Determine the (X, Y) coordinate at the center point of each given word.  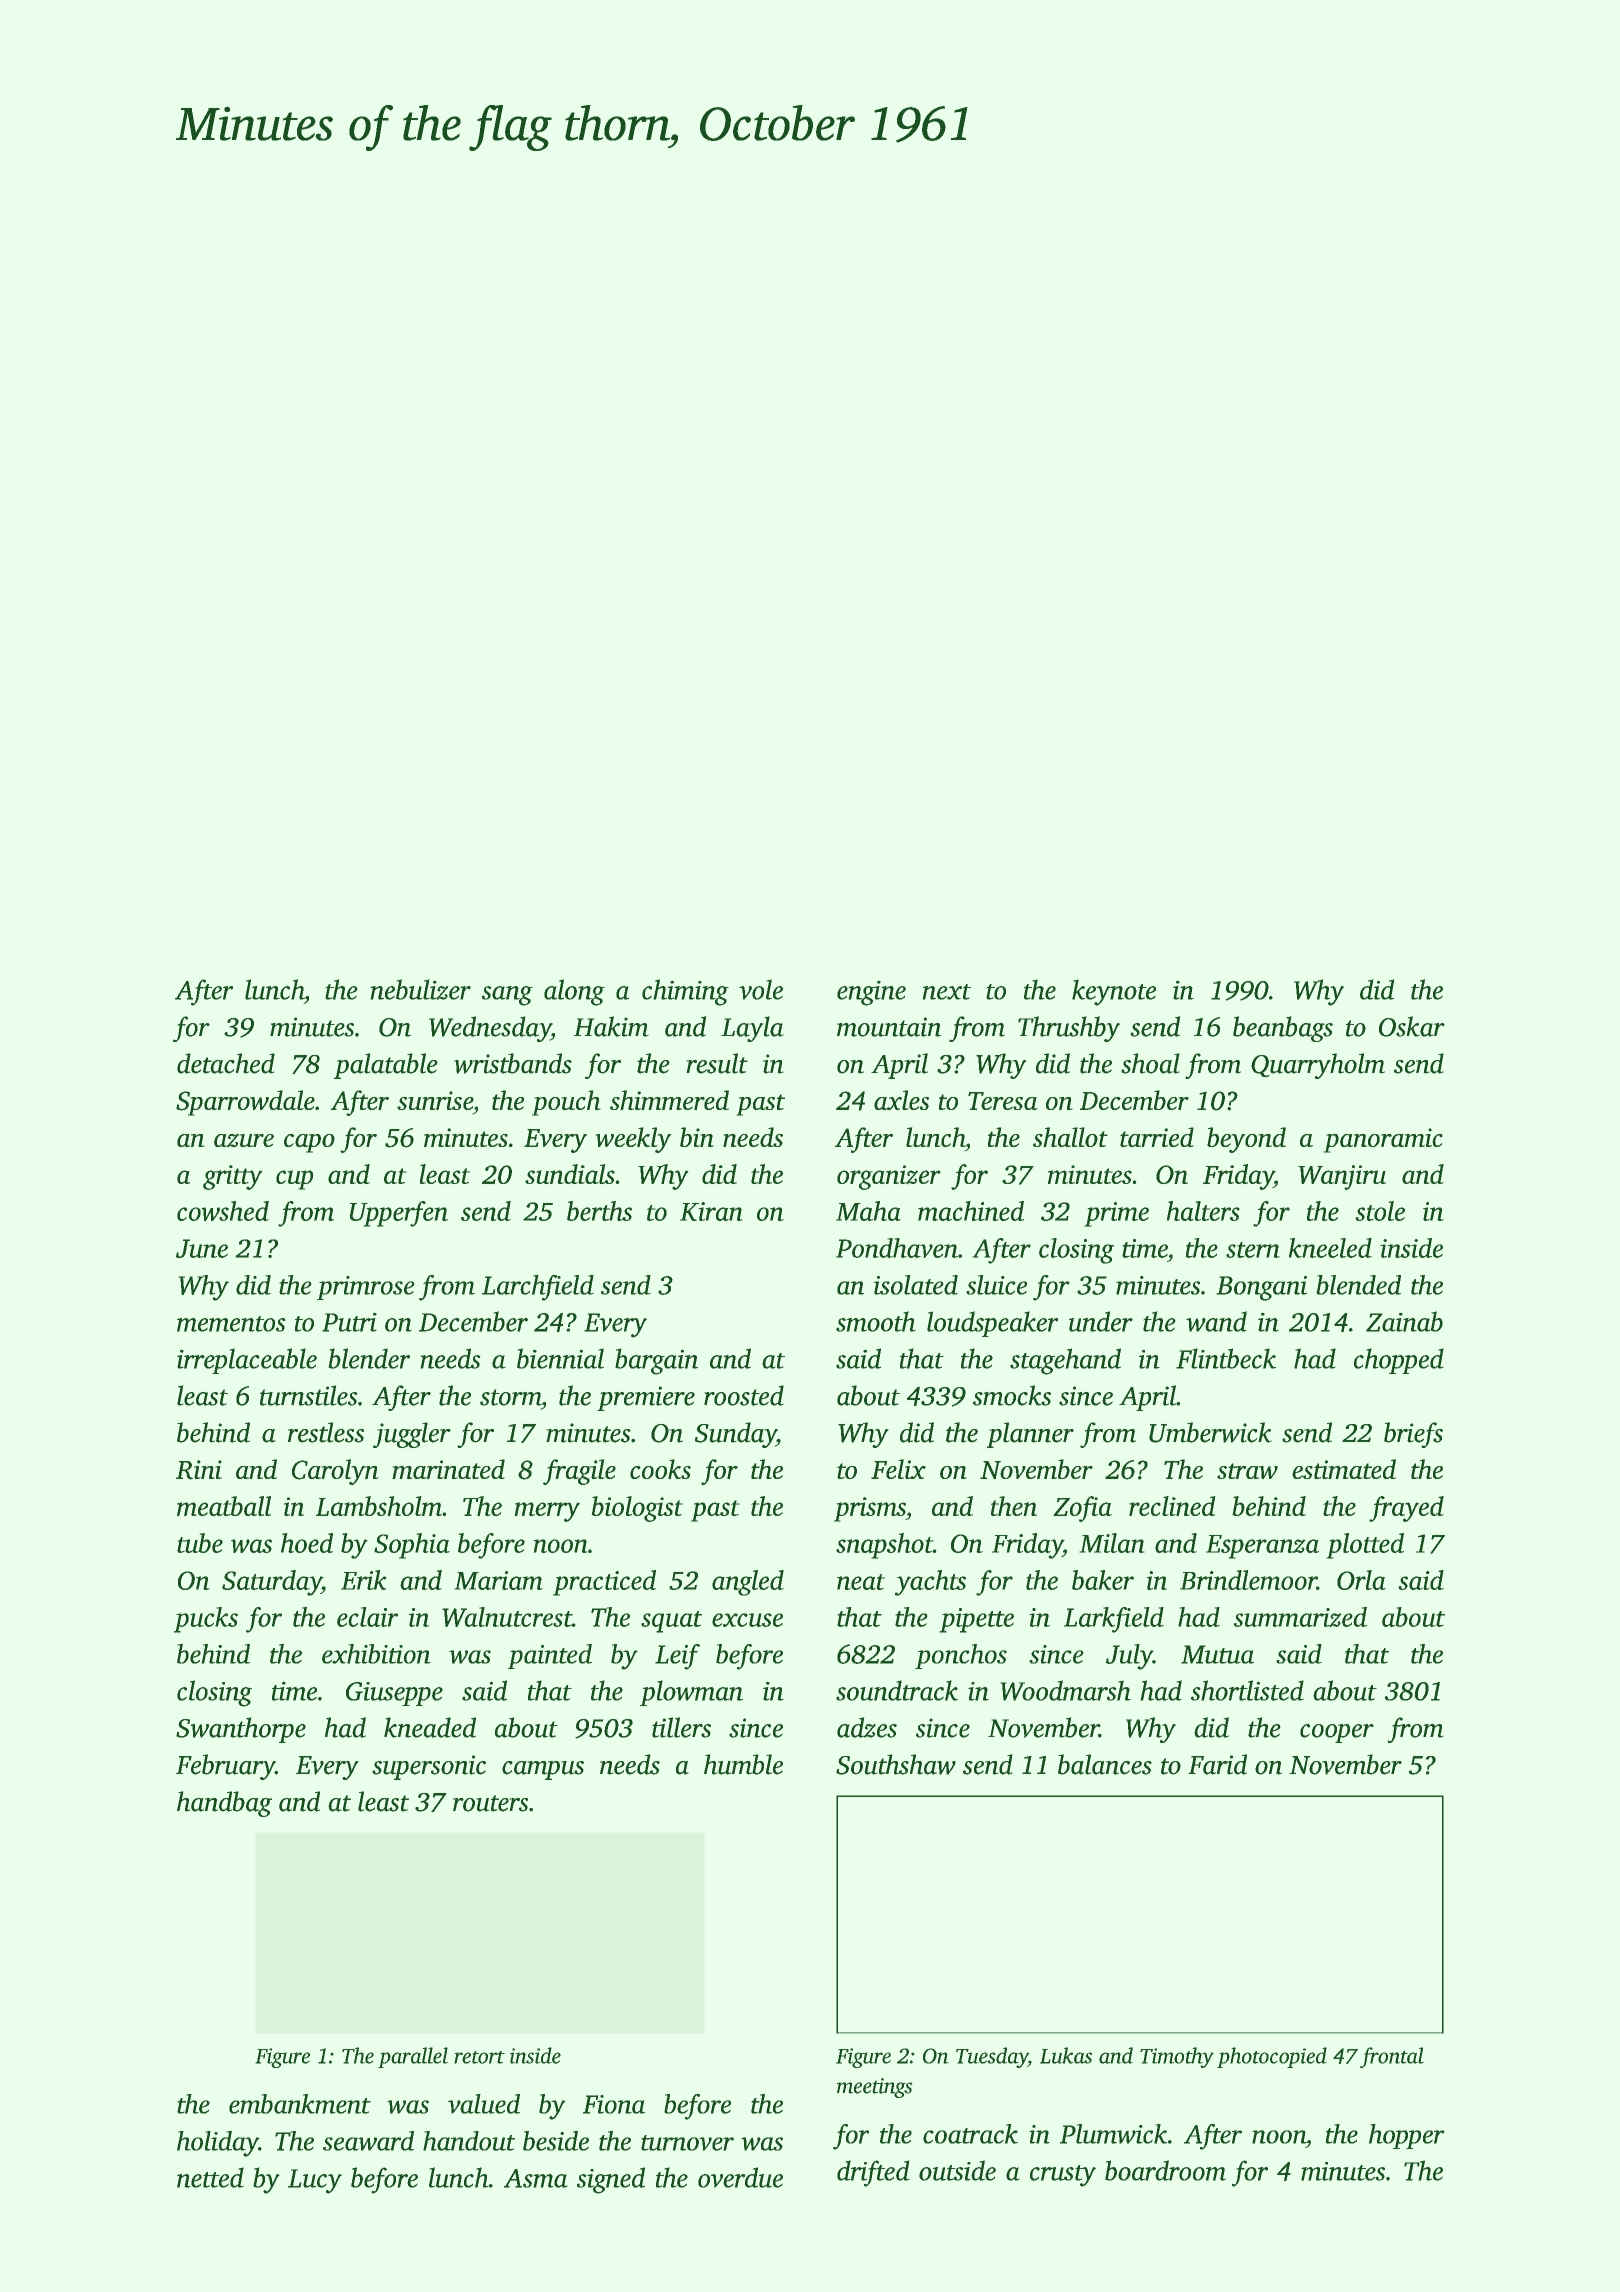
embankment (300, 2104)
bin (696, 1137)
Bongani (1262, 1288)
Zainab (1404, 1321)
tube (200, 1543)
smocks (1012, 1395)
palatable (386, 1066)
